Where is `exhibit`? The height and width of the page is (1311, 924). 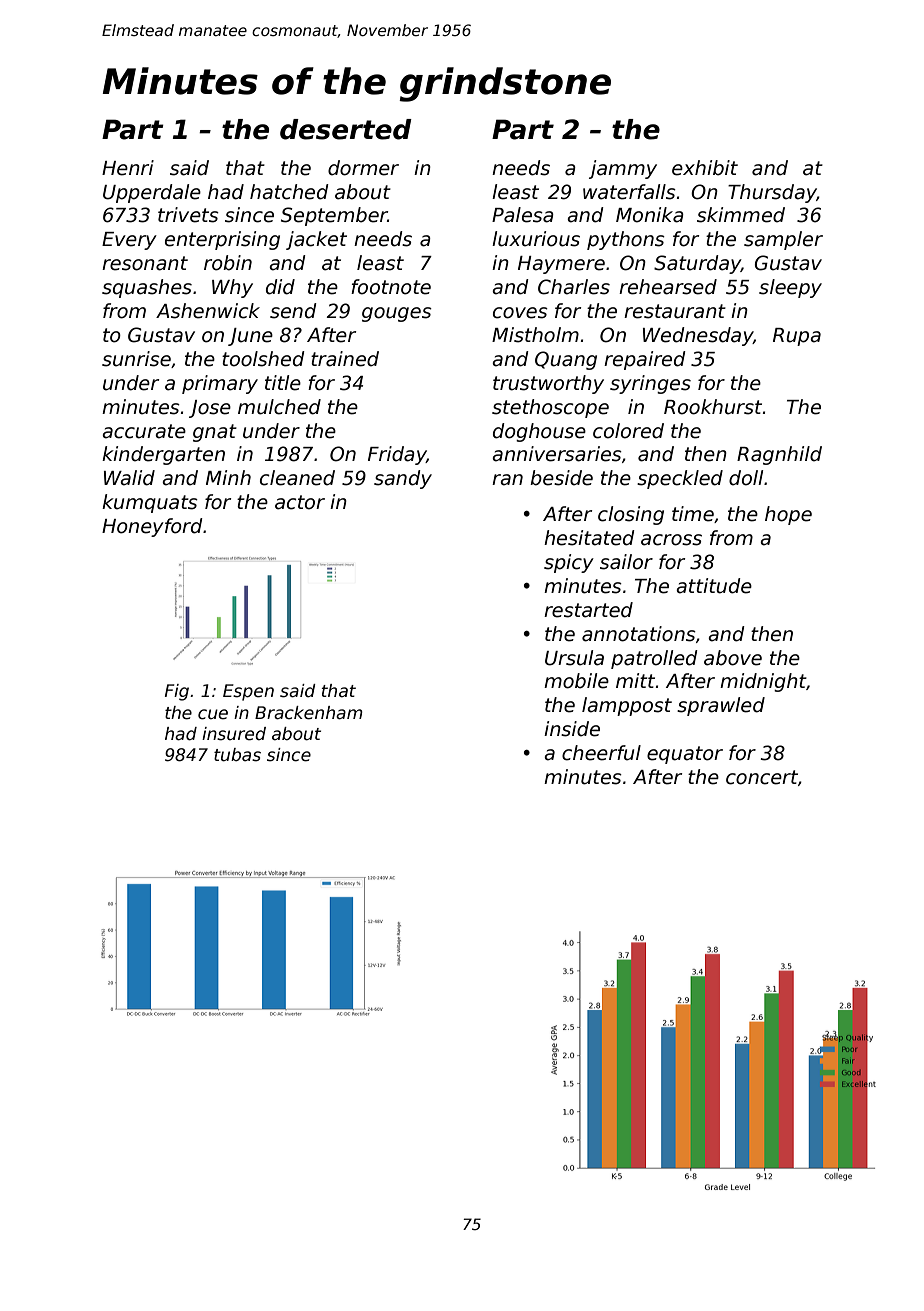
exhibit is located at coordinates (705, 168).
